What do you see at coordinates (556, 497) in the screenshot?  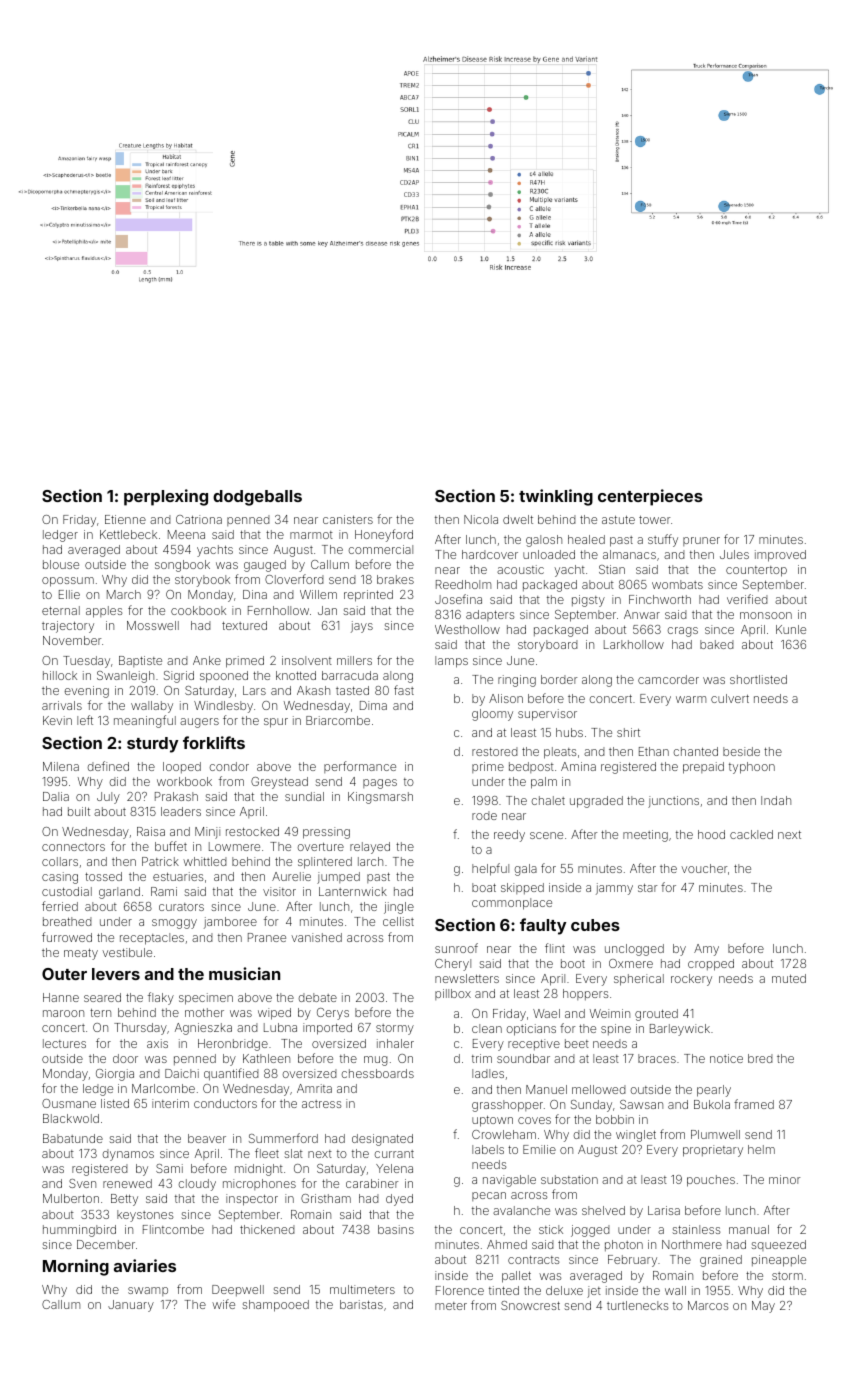 I see `twinkling` at bounding box center [556, 497].
